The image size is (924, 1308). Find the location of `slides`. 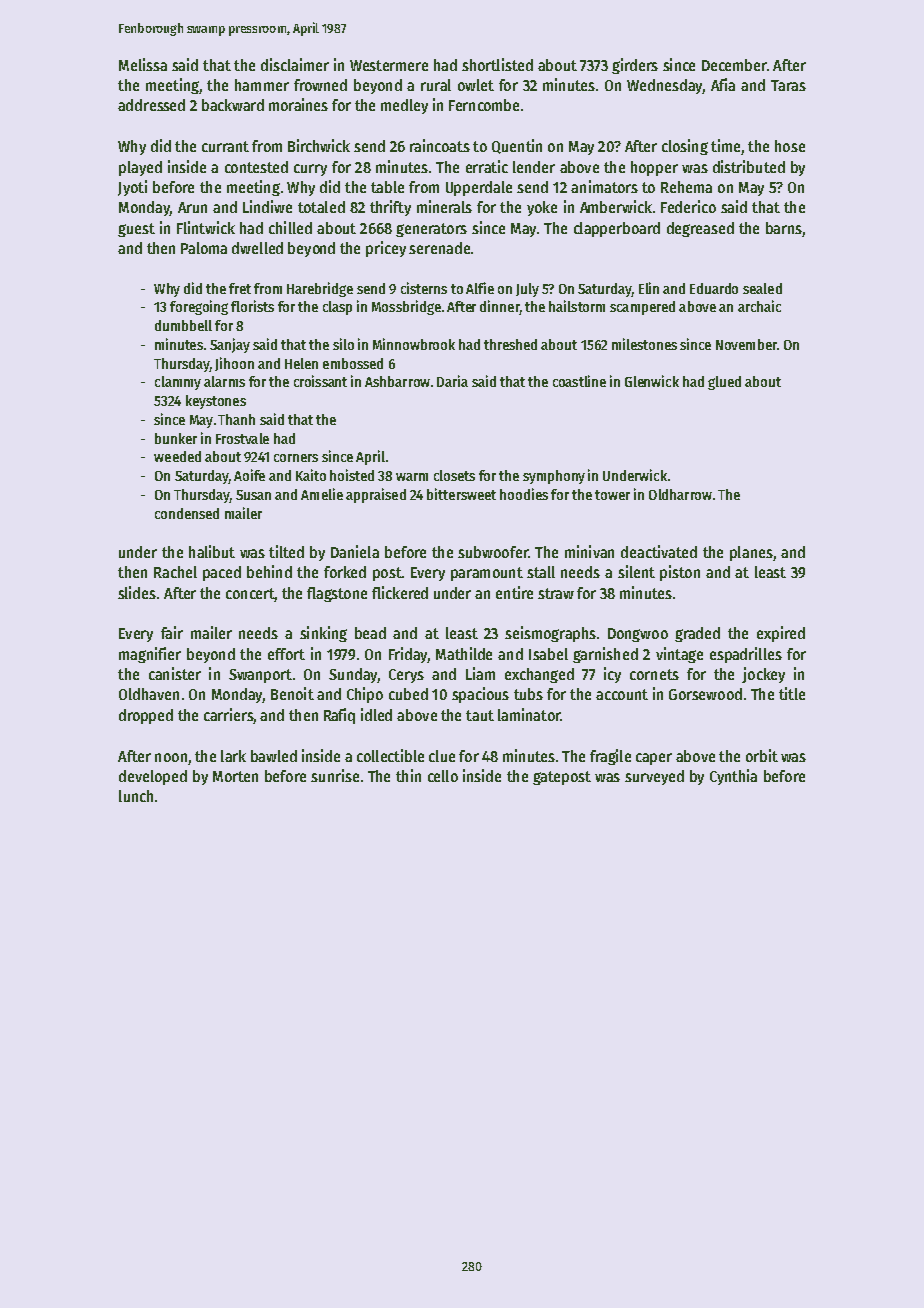

slides is located at coordinates (137, 592).
